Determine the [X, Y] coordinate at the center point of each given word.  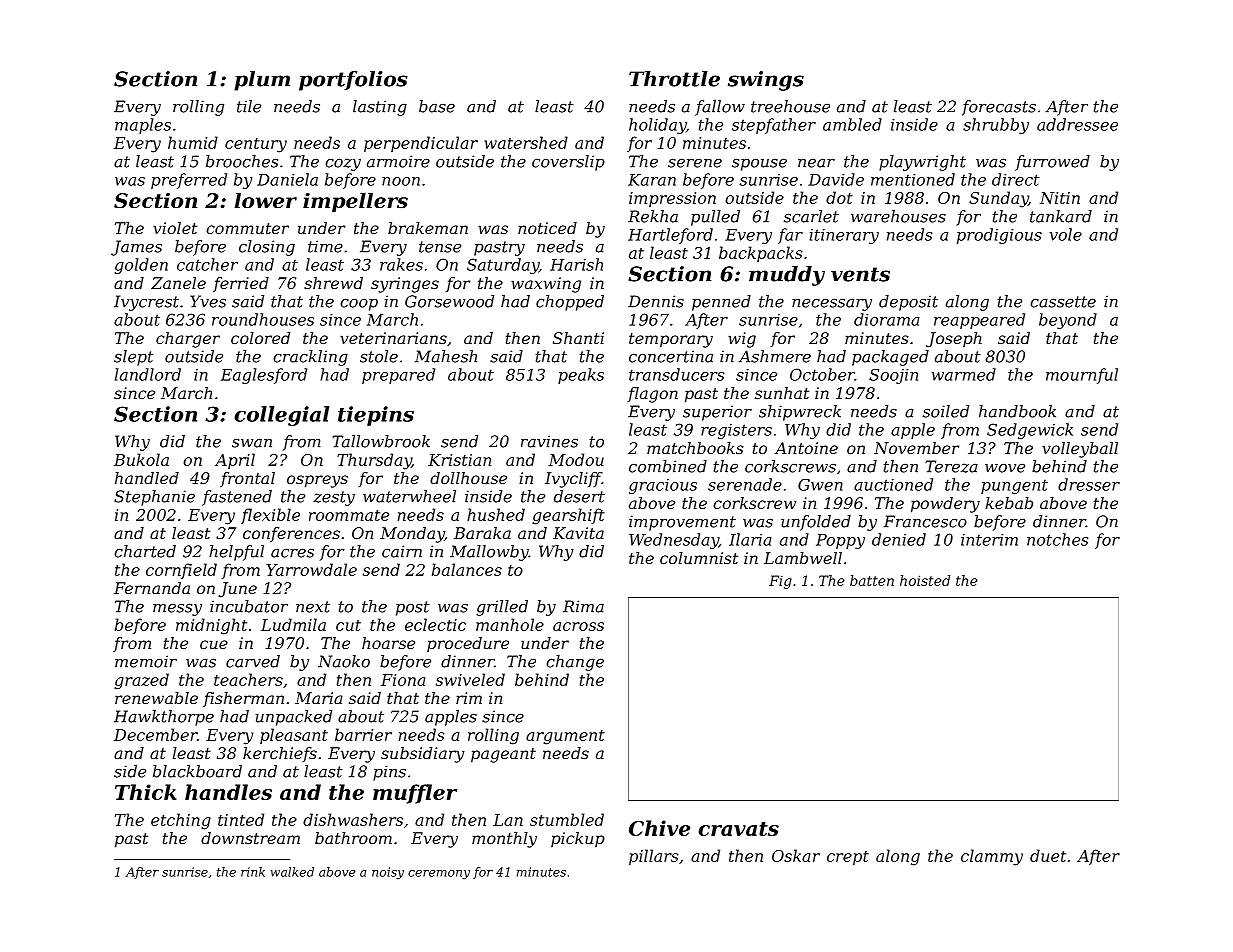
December [155, 734]
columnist [699, 558]
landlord [148, 374]
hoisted [925, 580]
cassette [1063, 302]
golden [141, 266]
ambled [852, 124]
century [256, 145]
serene [695, 163]
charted [145, 551]
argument [565, 737]
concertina [671, 356]
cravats [738, 829]
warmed [964, 374]
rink [253, 872]
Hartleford [670, 236]
